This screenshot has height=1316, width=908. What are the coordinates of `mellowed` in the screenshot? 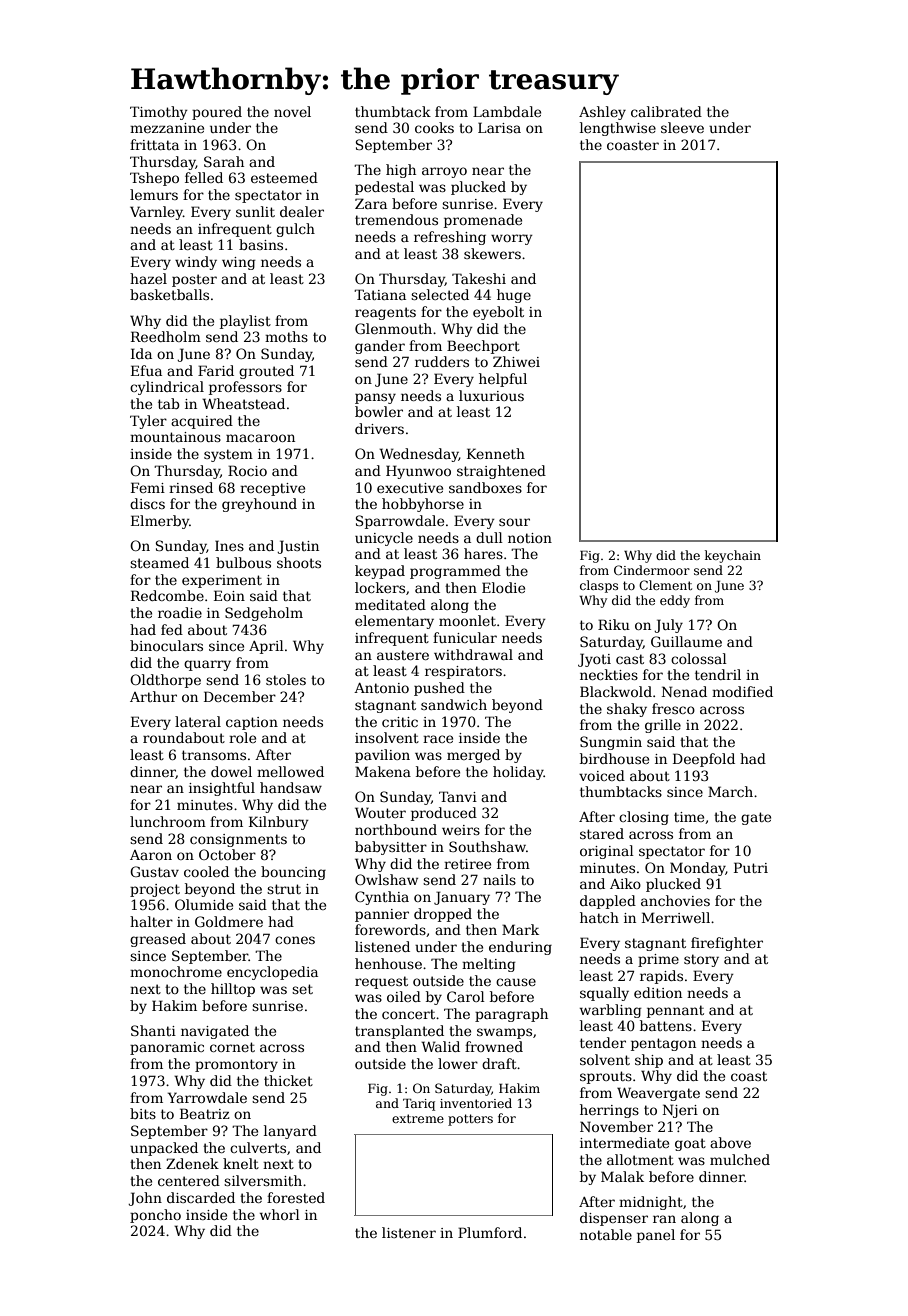 It's located at (290, 771).
